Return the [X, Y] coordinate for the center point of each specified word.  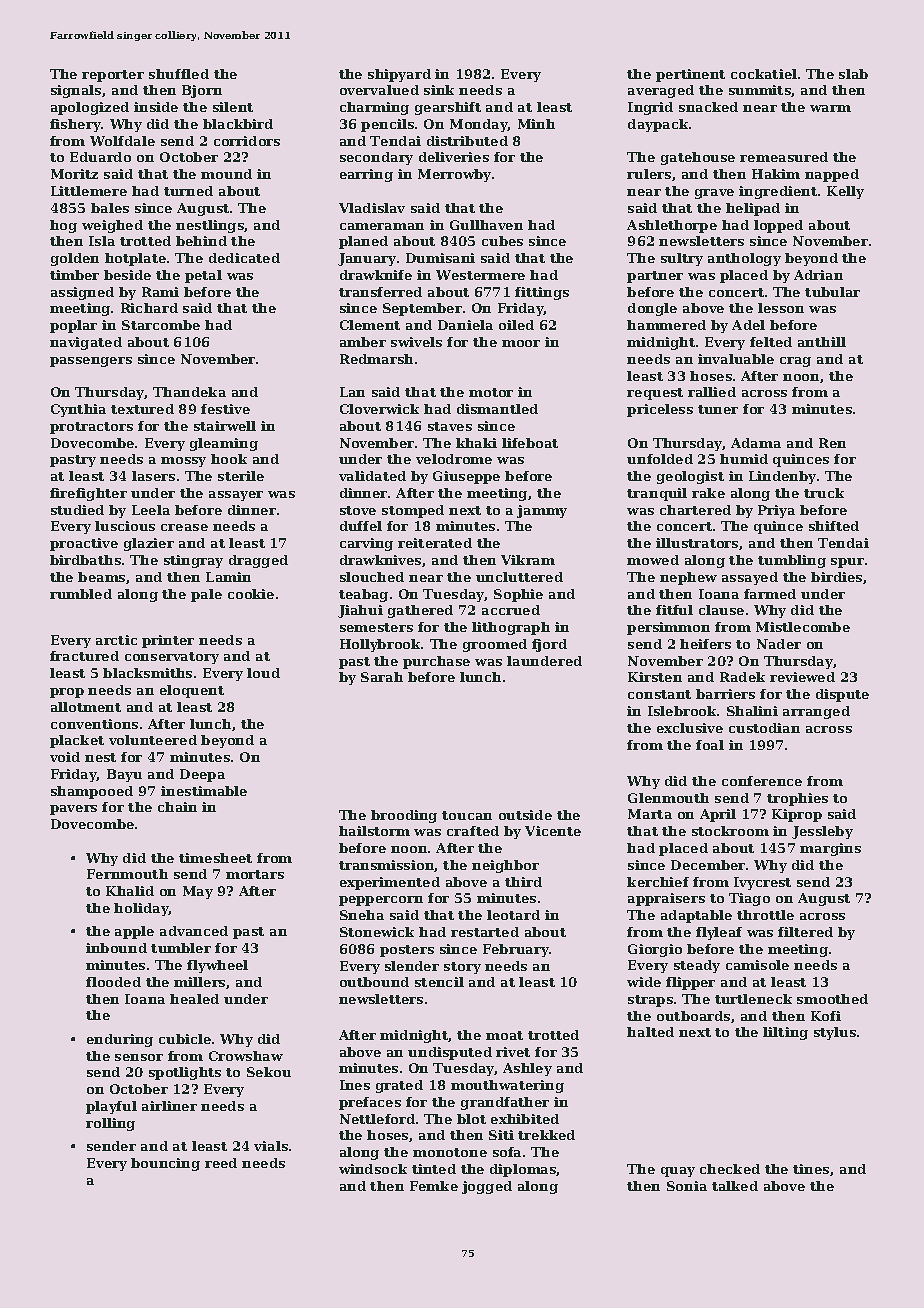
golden [75, 259]
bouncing [165, 1164]
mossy [183, 462]
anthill [822, 342]
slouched [372, 577]
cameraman [382, 226]
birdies [836, 577]
